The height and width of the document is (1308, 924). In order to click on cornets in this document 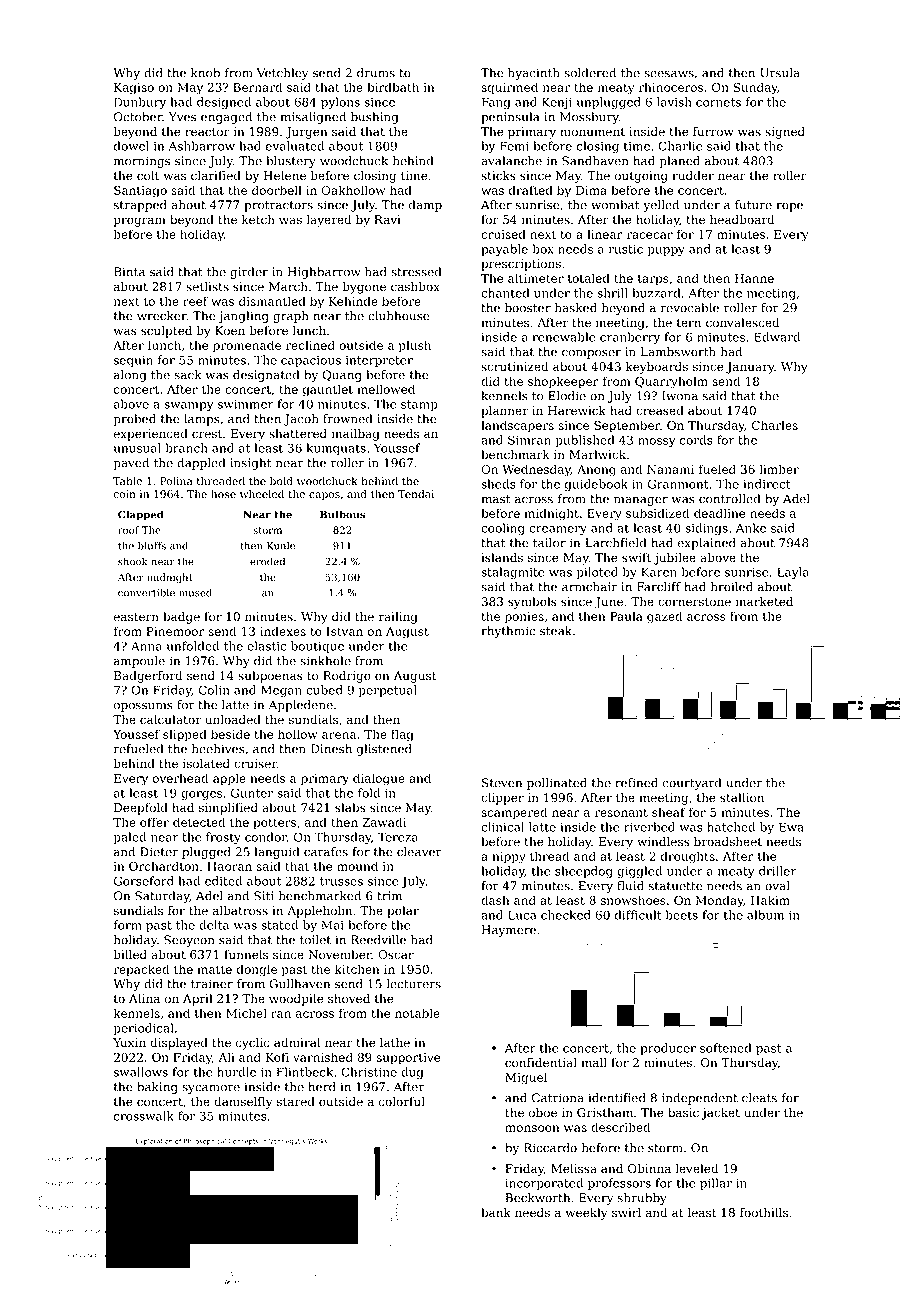, I will do `click(718, 102)`.
